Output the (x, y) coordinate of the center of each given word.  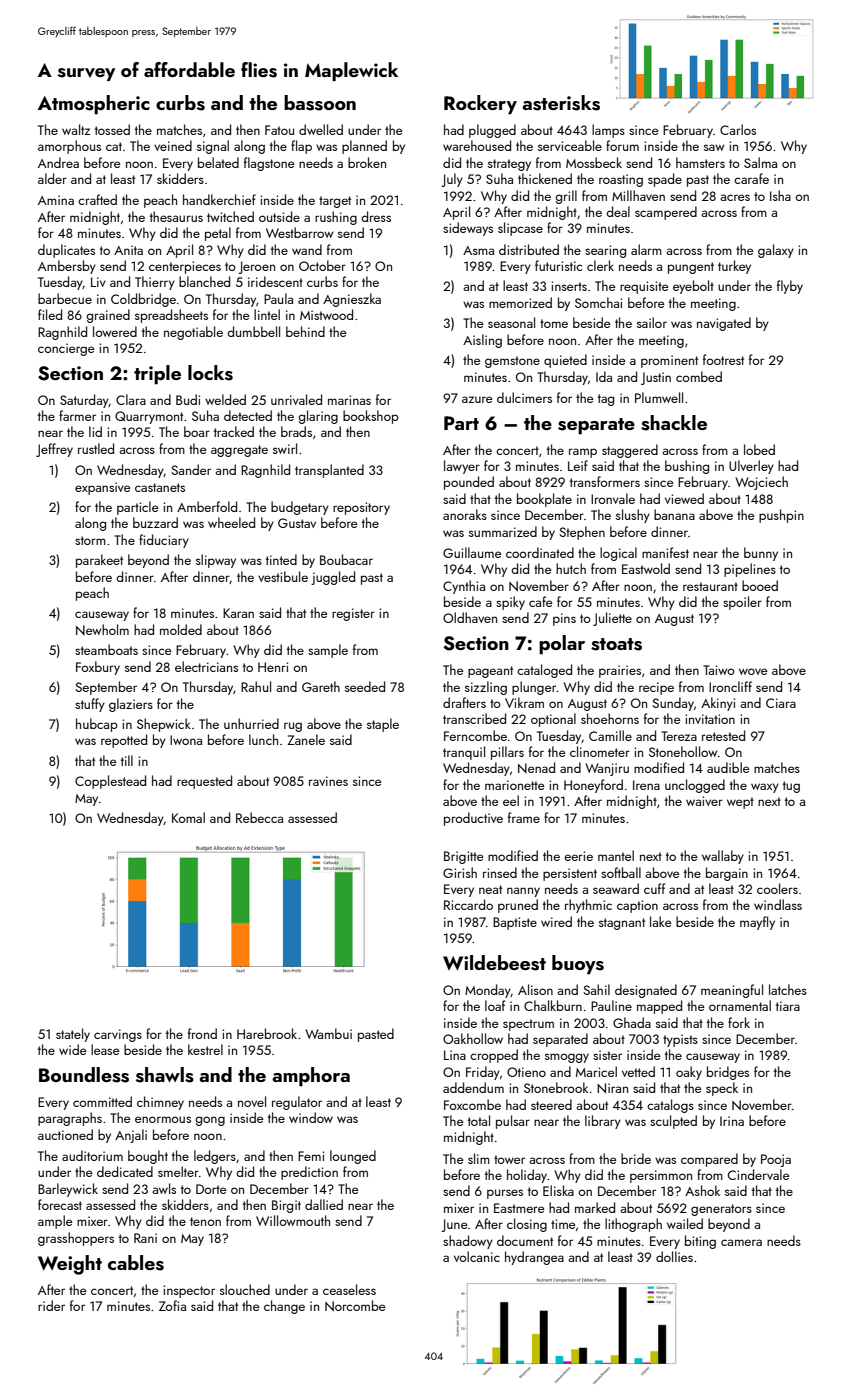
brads (296, 431)
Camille (610, 735)
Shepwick (164, 725)
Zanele (306, 739)
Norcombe (355, 1306)
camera (741, 1242)
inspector (189, 1291)
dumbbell (253, 331)
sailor (652, 322)
